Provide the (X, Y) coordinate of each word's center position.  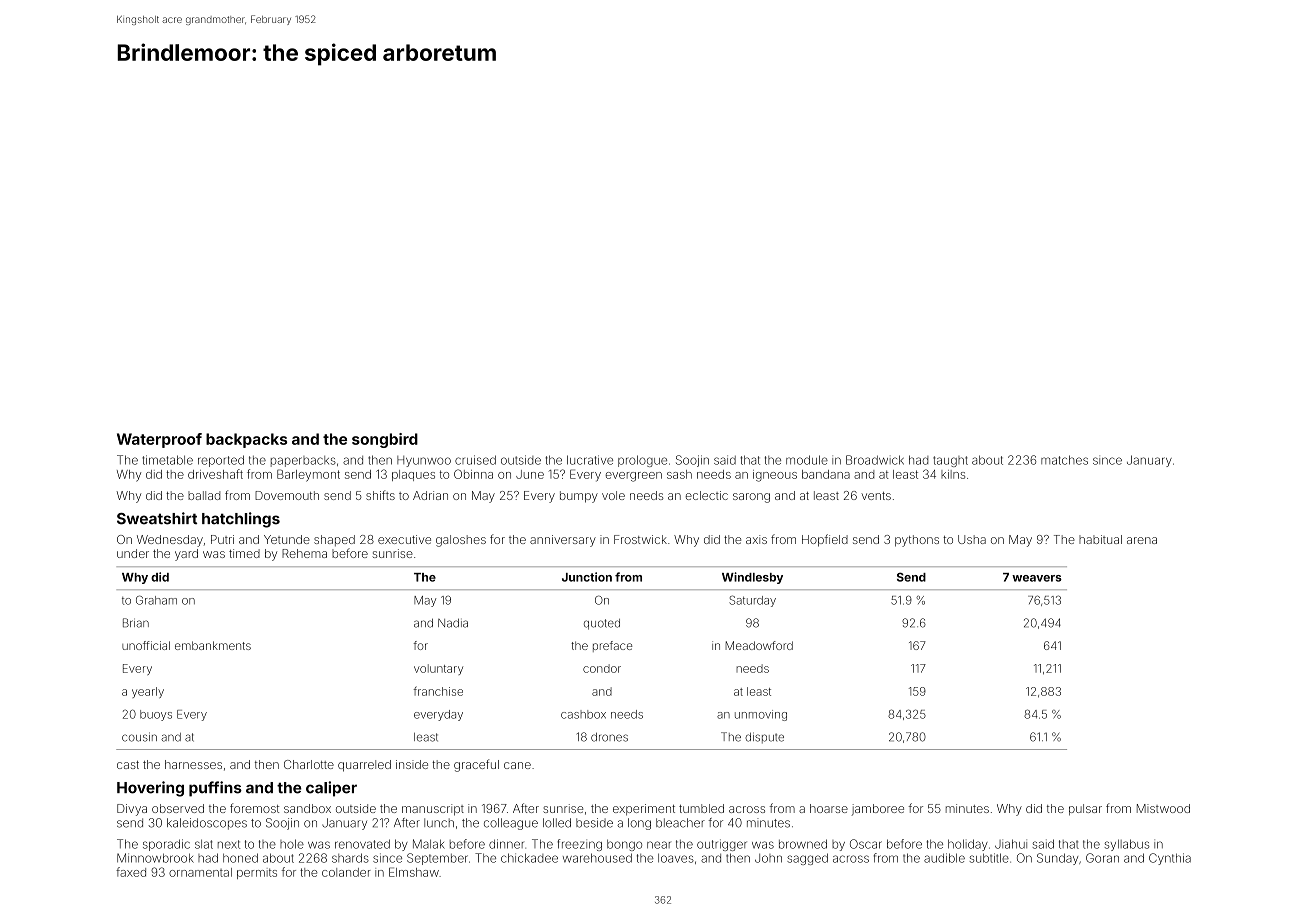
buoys (156, 715)
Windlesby (752, 578)
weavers (1037, 578)
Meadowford (759, 645)
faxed (131, 872)
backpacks (246, 440)
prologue (642, 461)
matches (1064, 460)
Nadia (453, 623)
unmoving (761, 715)
